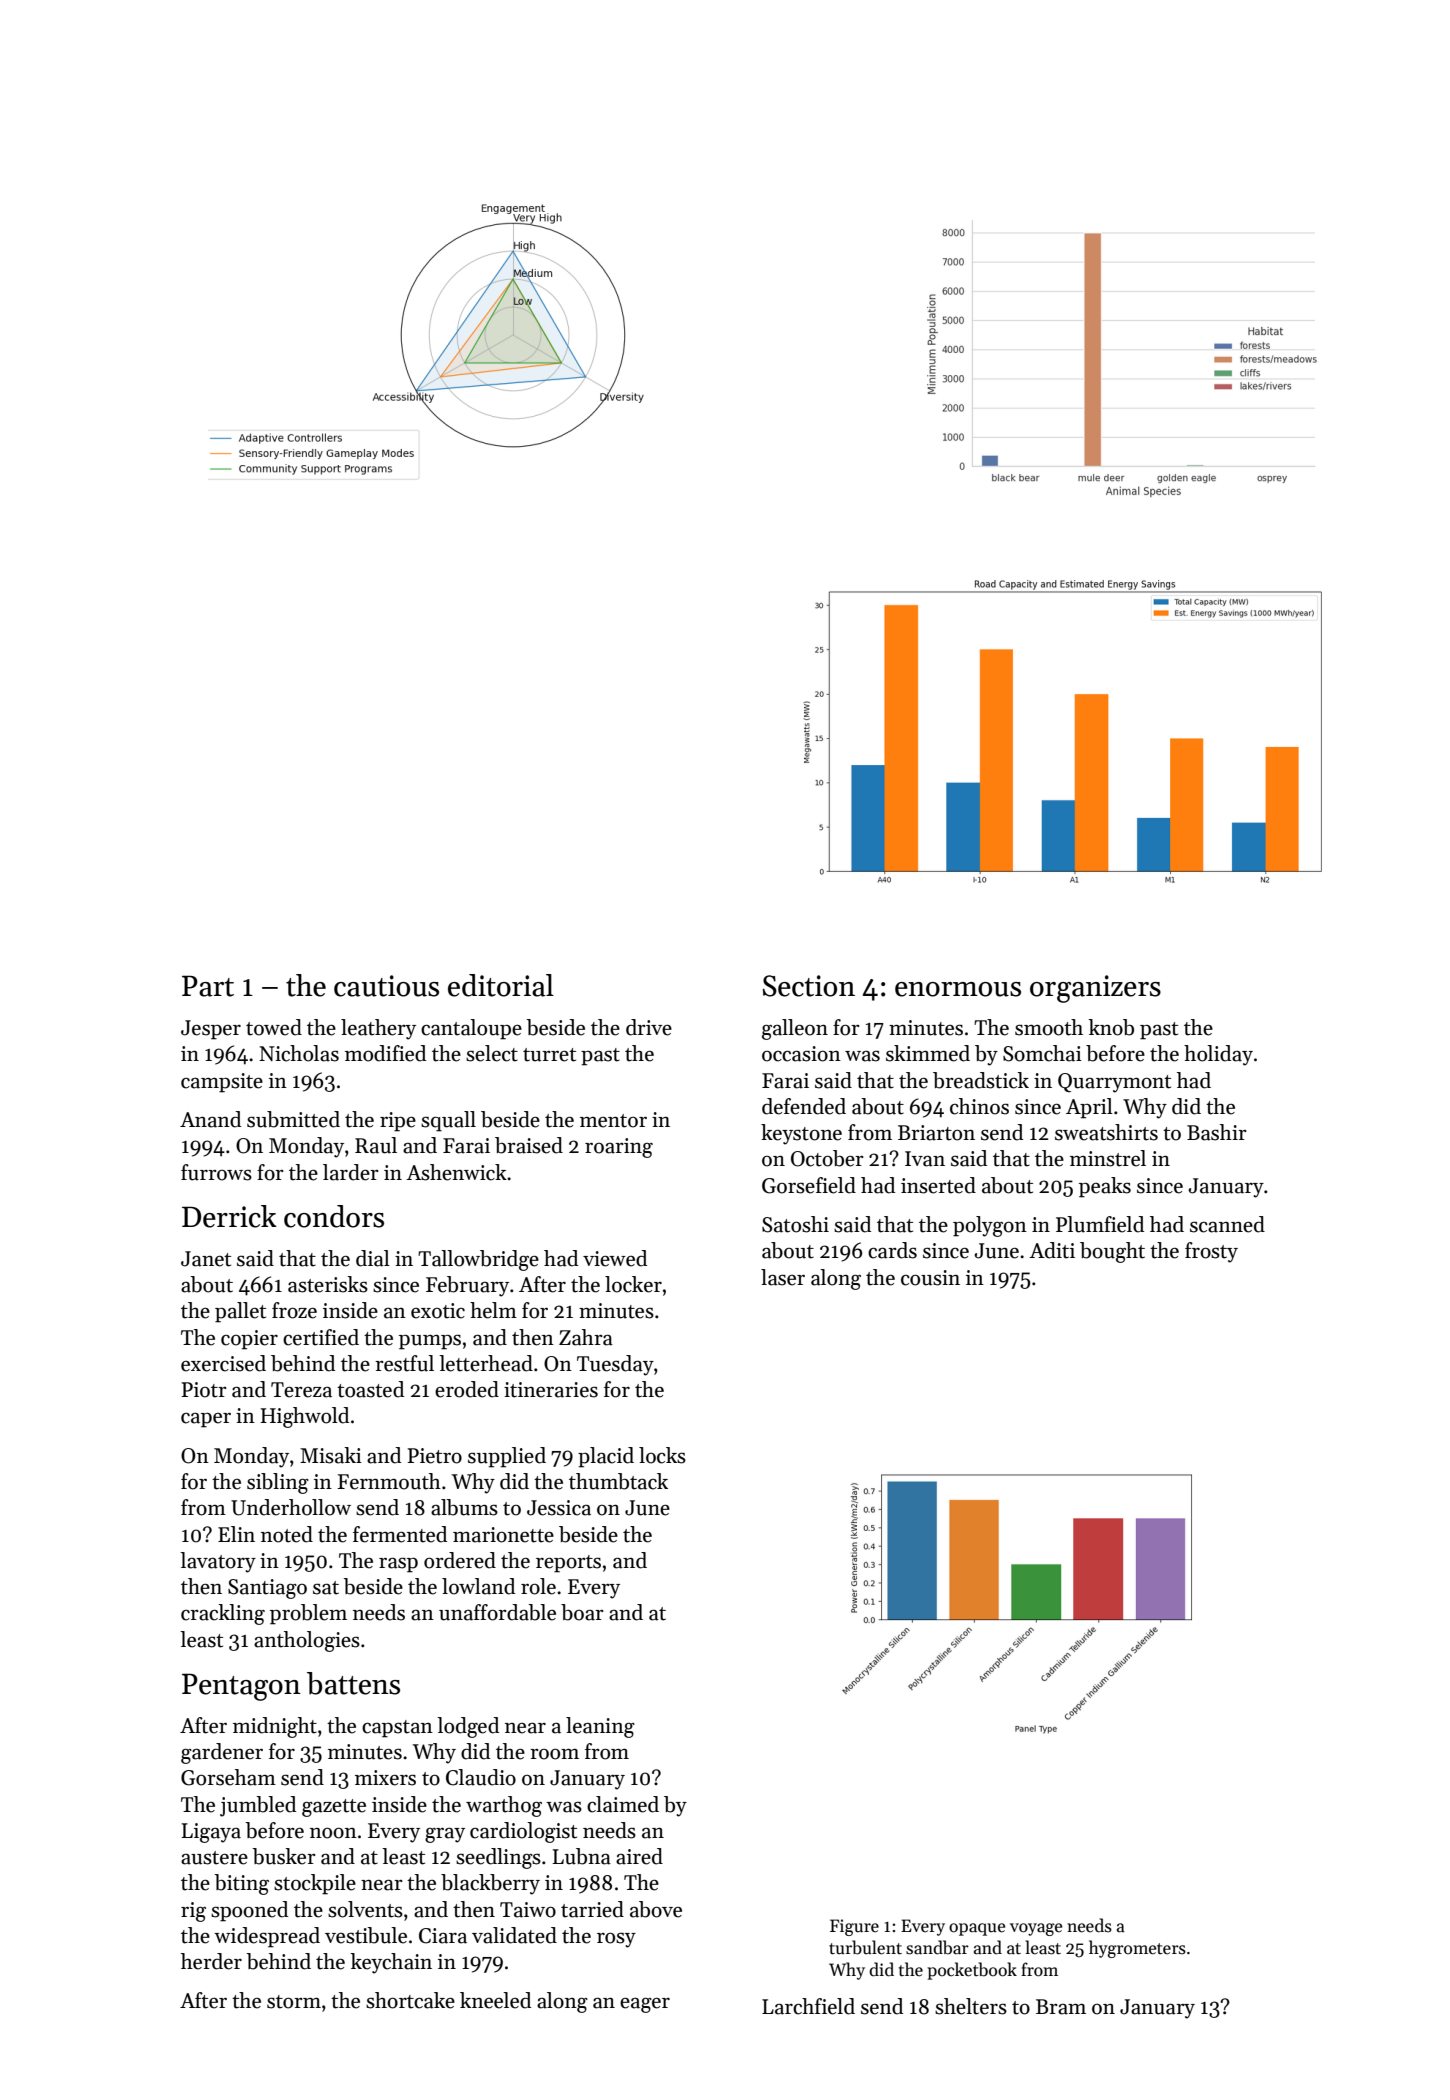  Describe the element at coordinates (434, 1456) in the image. I see `Pietro` at that location.
